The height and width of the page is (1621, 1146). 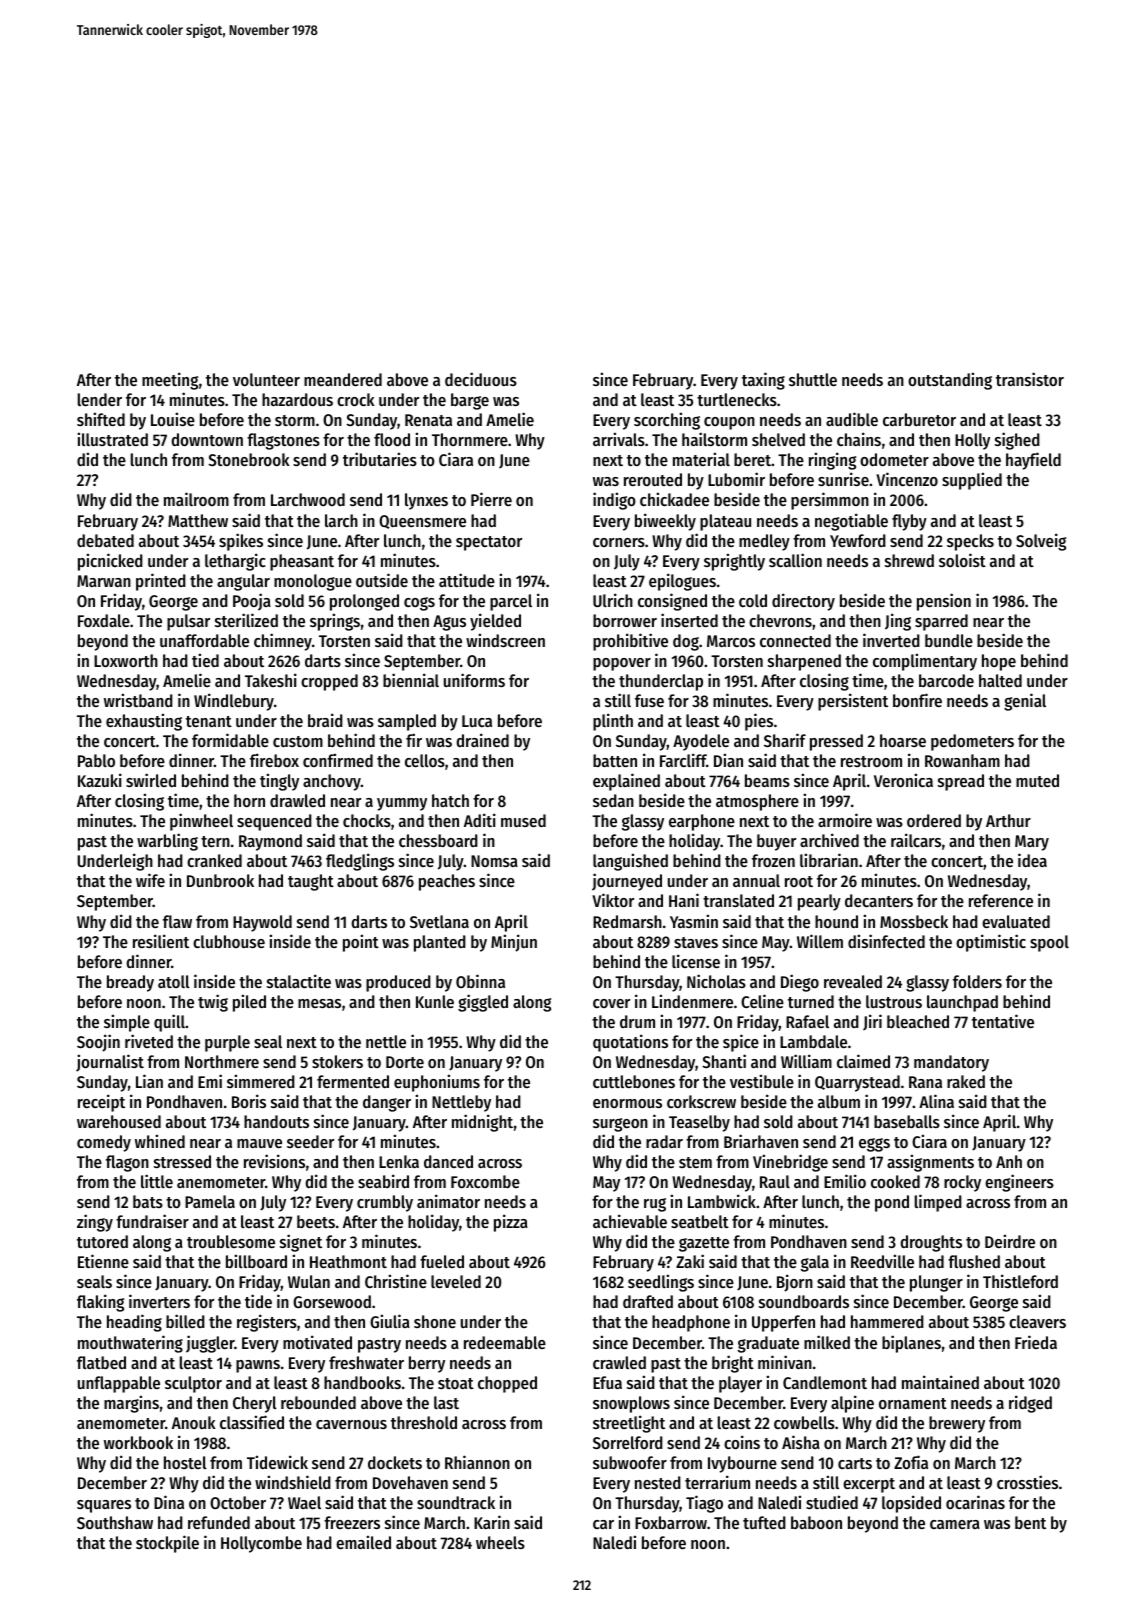 What do you see at coordinates (256, 1261) in the page?
I see `billboard` at bounding box center [256, 1261].
